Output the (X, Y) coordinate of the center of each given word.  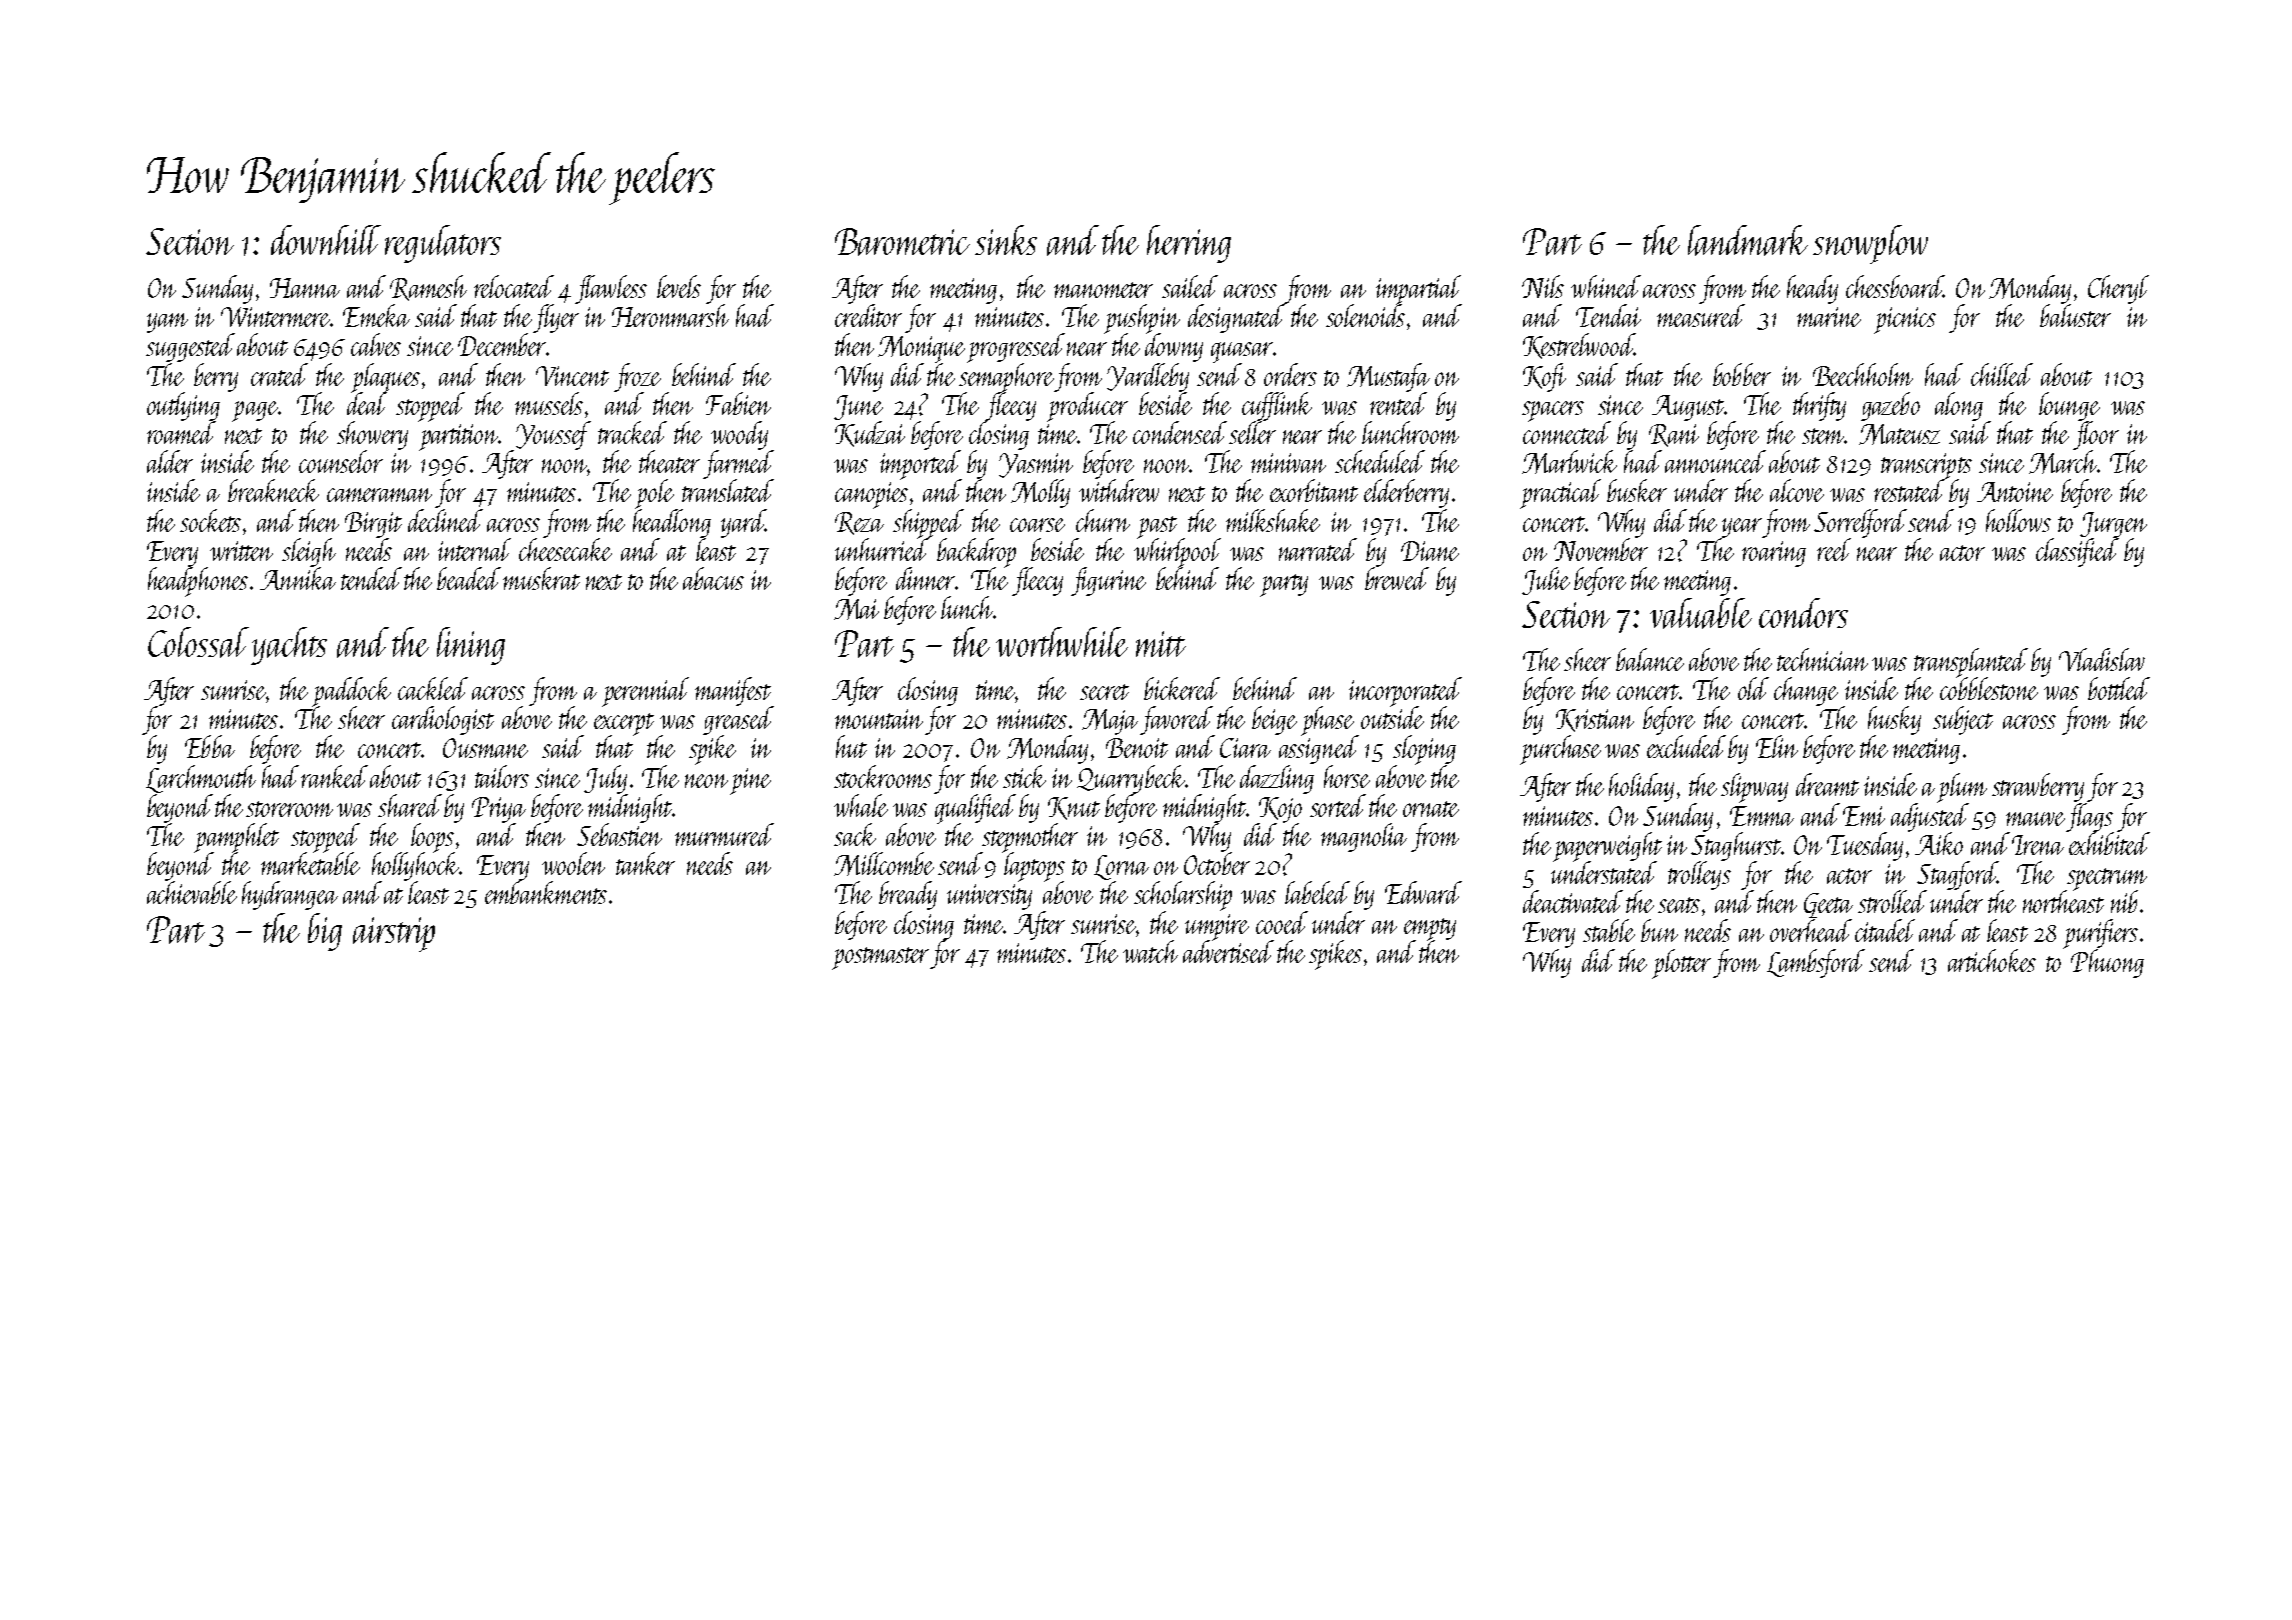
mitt (1161, 644)
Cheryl (2118, 289)
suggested (190, 347)
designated (1236, 318)
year (1742, 528)
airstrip (394, 934)
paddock (351, 692)
